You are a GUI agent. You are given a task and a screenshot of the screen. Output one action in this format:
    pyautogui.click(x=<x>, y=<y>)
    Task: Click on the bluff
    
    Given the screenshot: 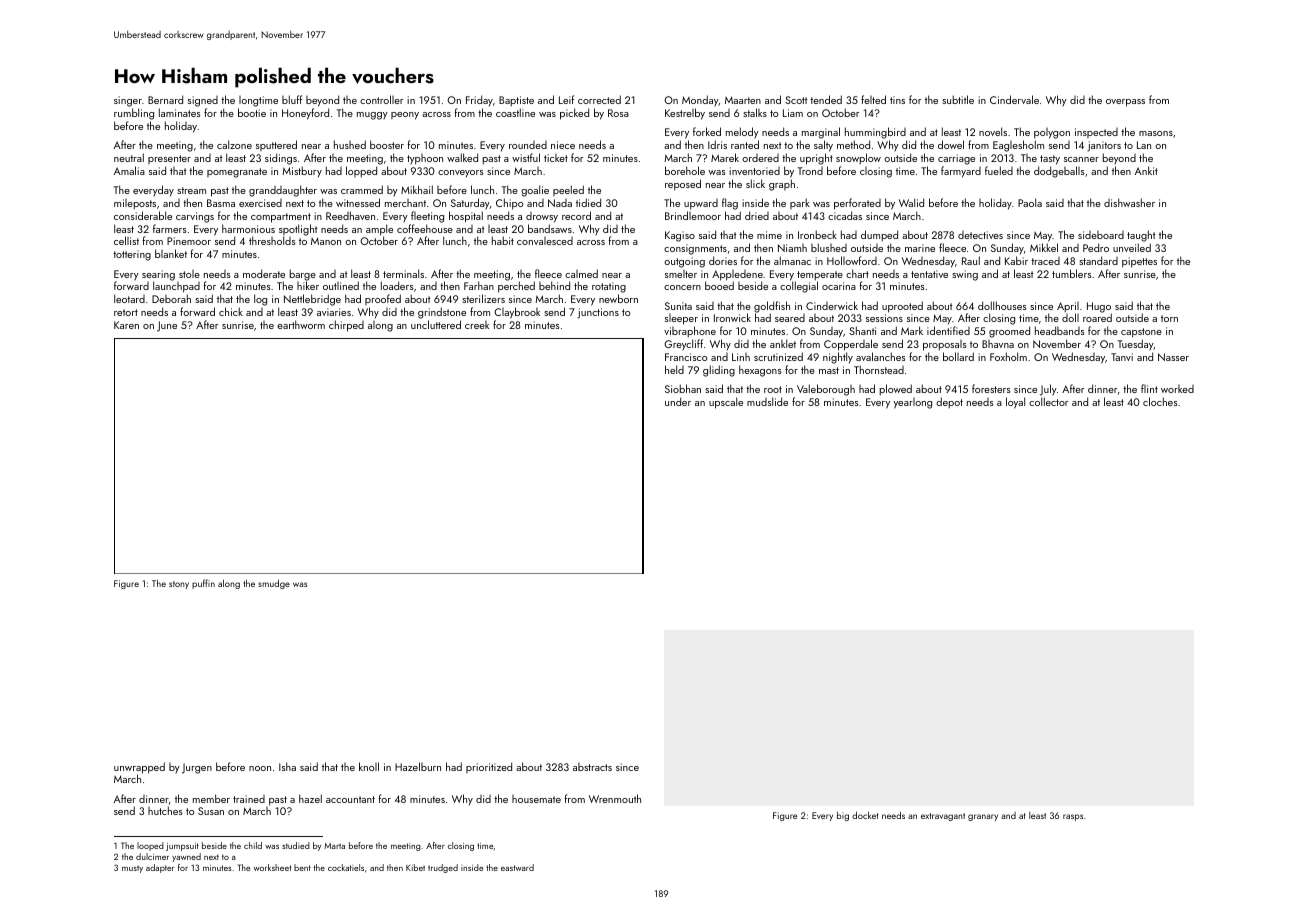 What is the action you would take?
    pyautogui.click(x=292, y=99)
